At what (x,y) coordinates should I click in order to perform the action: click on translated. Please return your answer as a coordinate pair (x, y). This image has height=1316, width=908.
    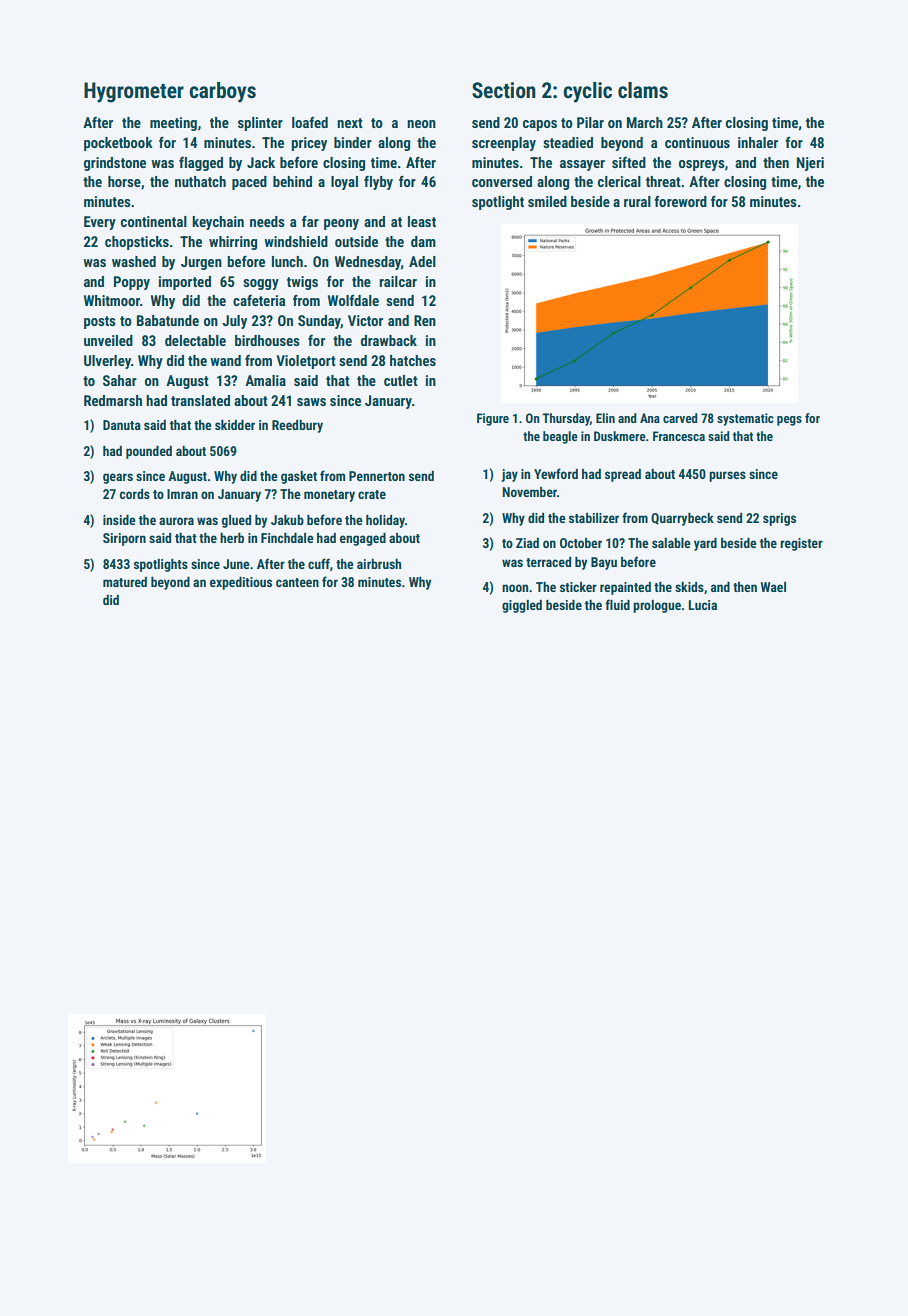
    Looking at the image, I should click on (200, 400).
